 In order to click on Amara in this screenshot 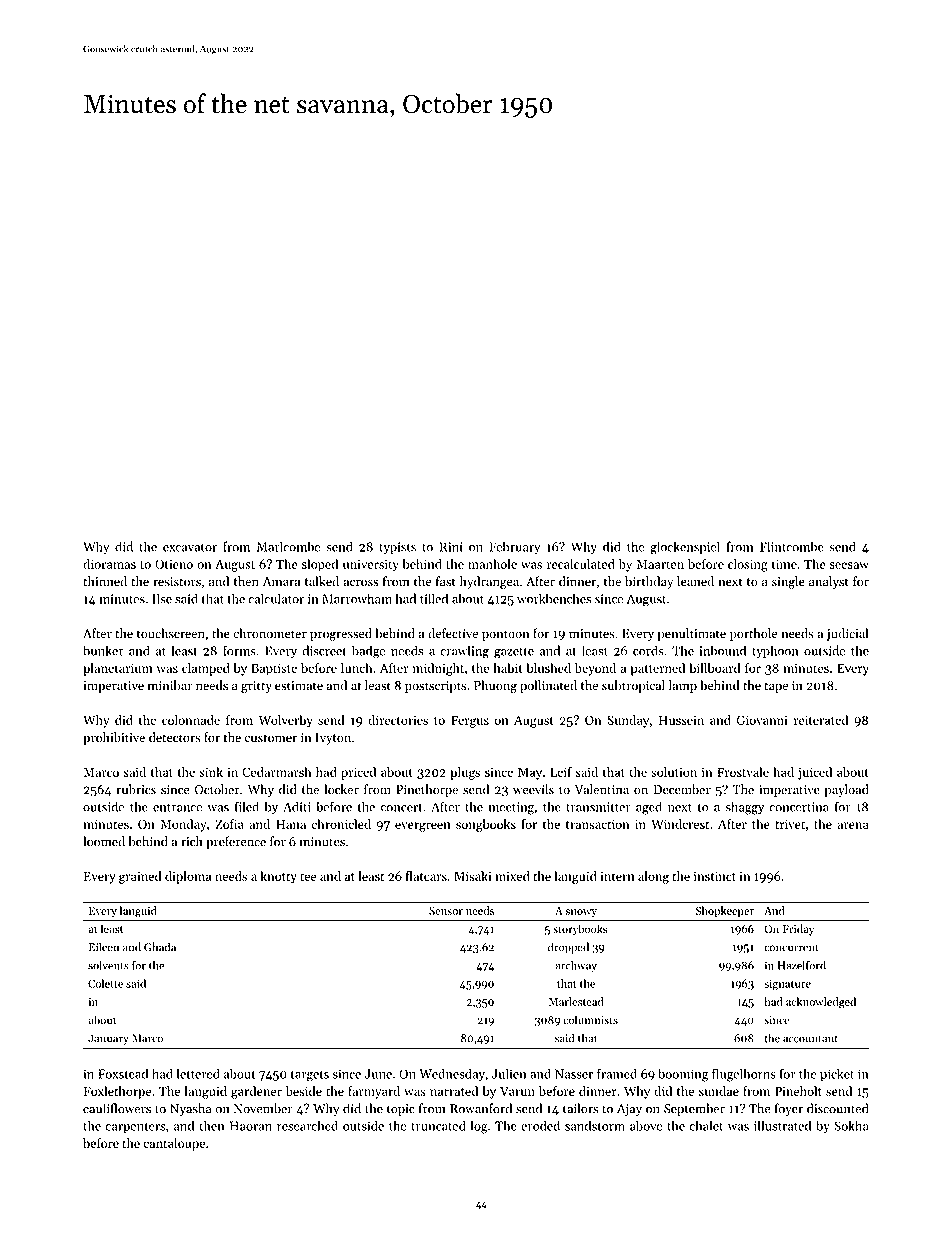, I will do `click(281, 582)`.
